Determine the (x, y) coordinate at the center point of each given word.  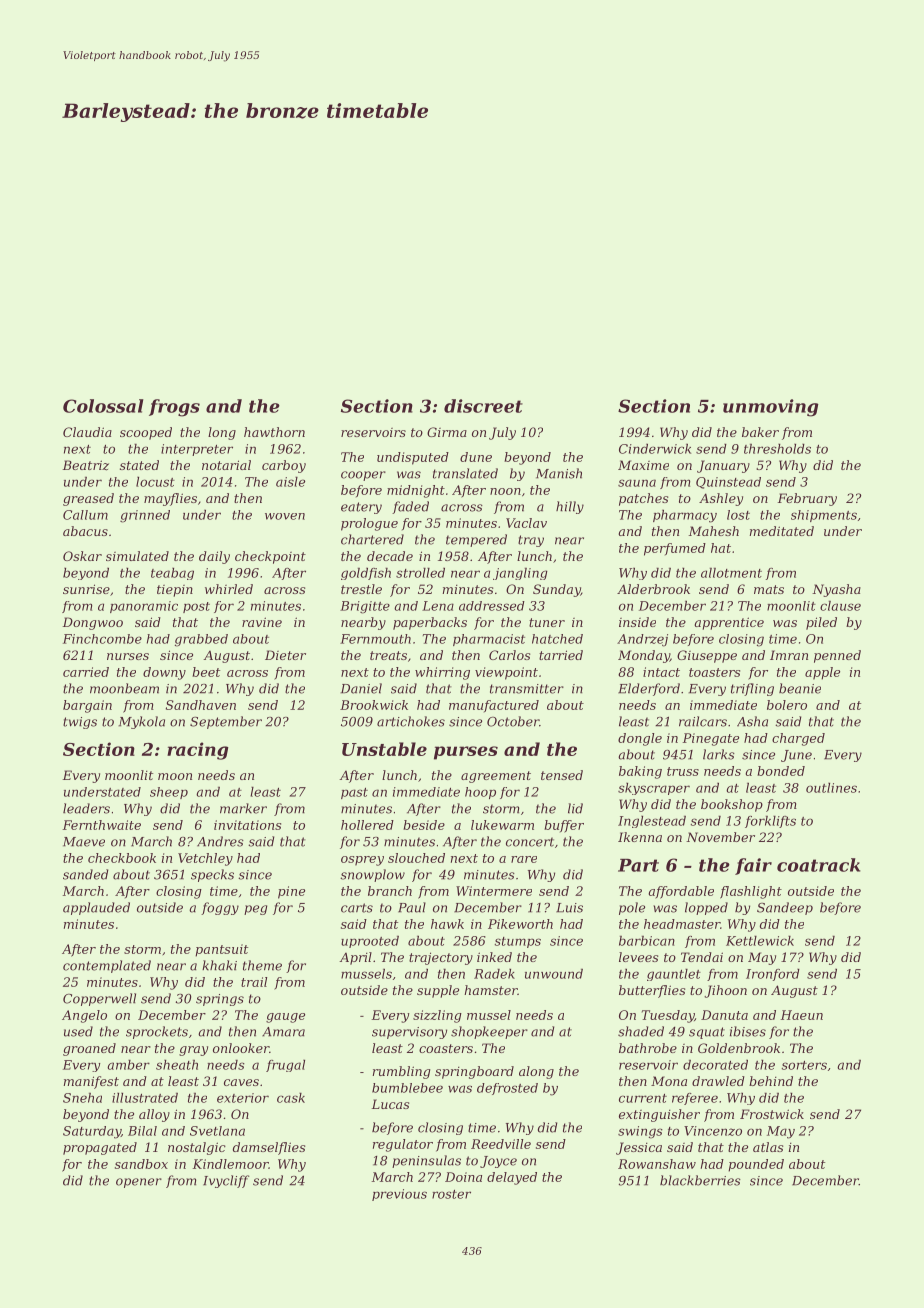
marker (243, 808)
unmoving (771, 408)
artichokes (411, 721)
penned (837, 656)
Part (638, 865)
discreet (483, 406)
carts (357, 908)
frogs (174, 408)
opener (139, 1183)
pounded (756, 1165)
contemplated (107, 966)
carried (86, 672)
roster (451, 1194)
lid (575, 808)
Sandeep (785, 908)
